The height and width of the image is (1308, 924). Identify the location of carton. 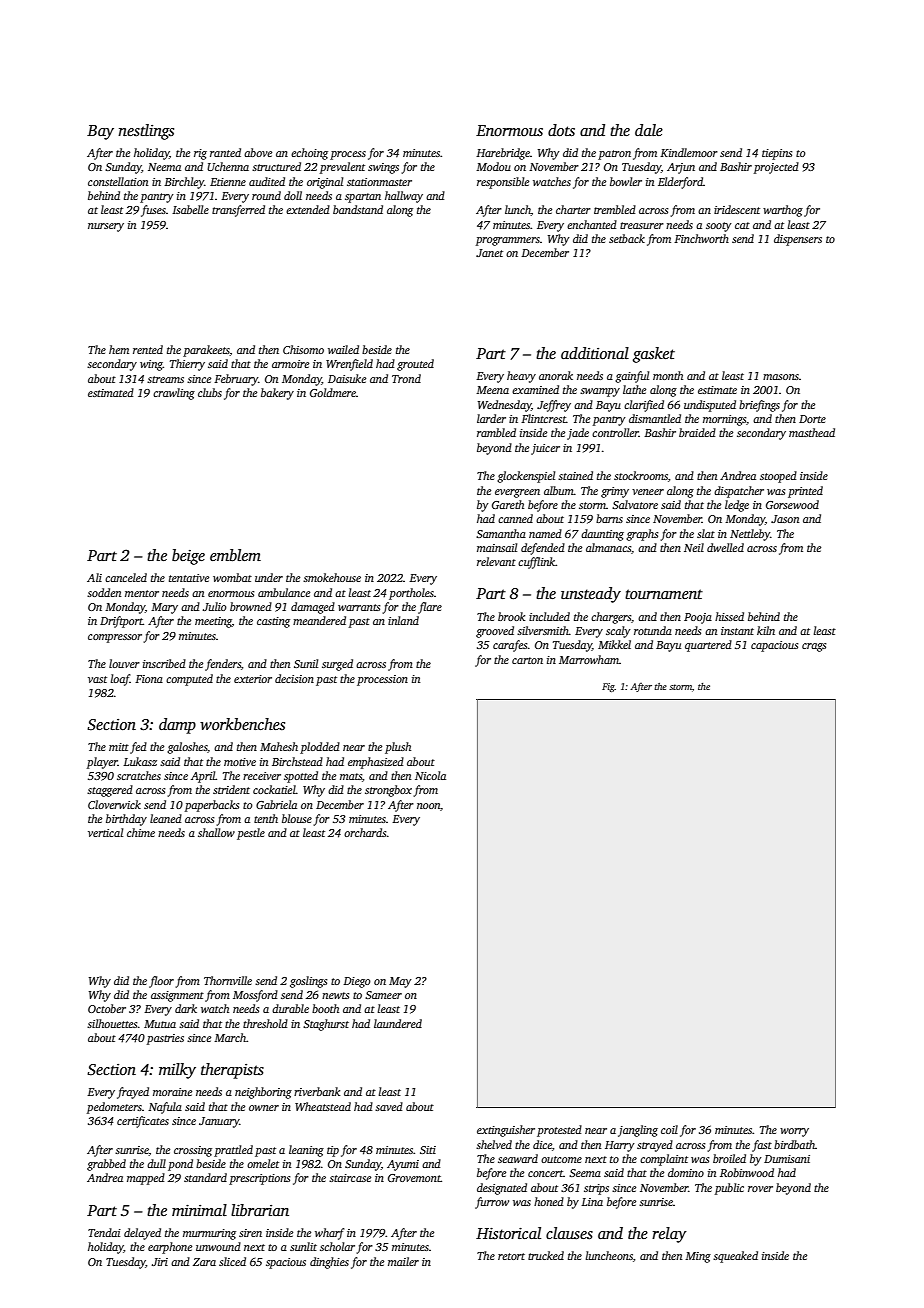
(527, 660).
